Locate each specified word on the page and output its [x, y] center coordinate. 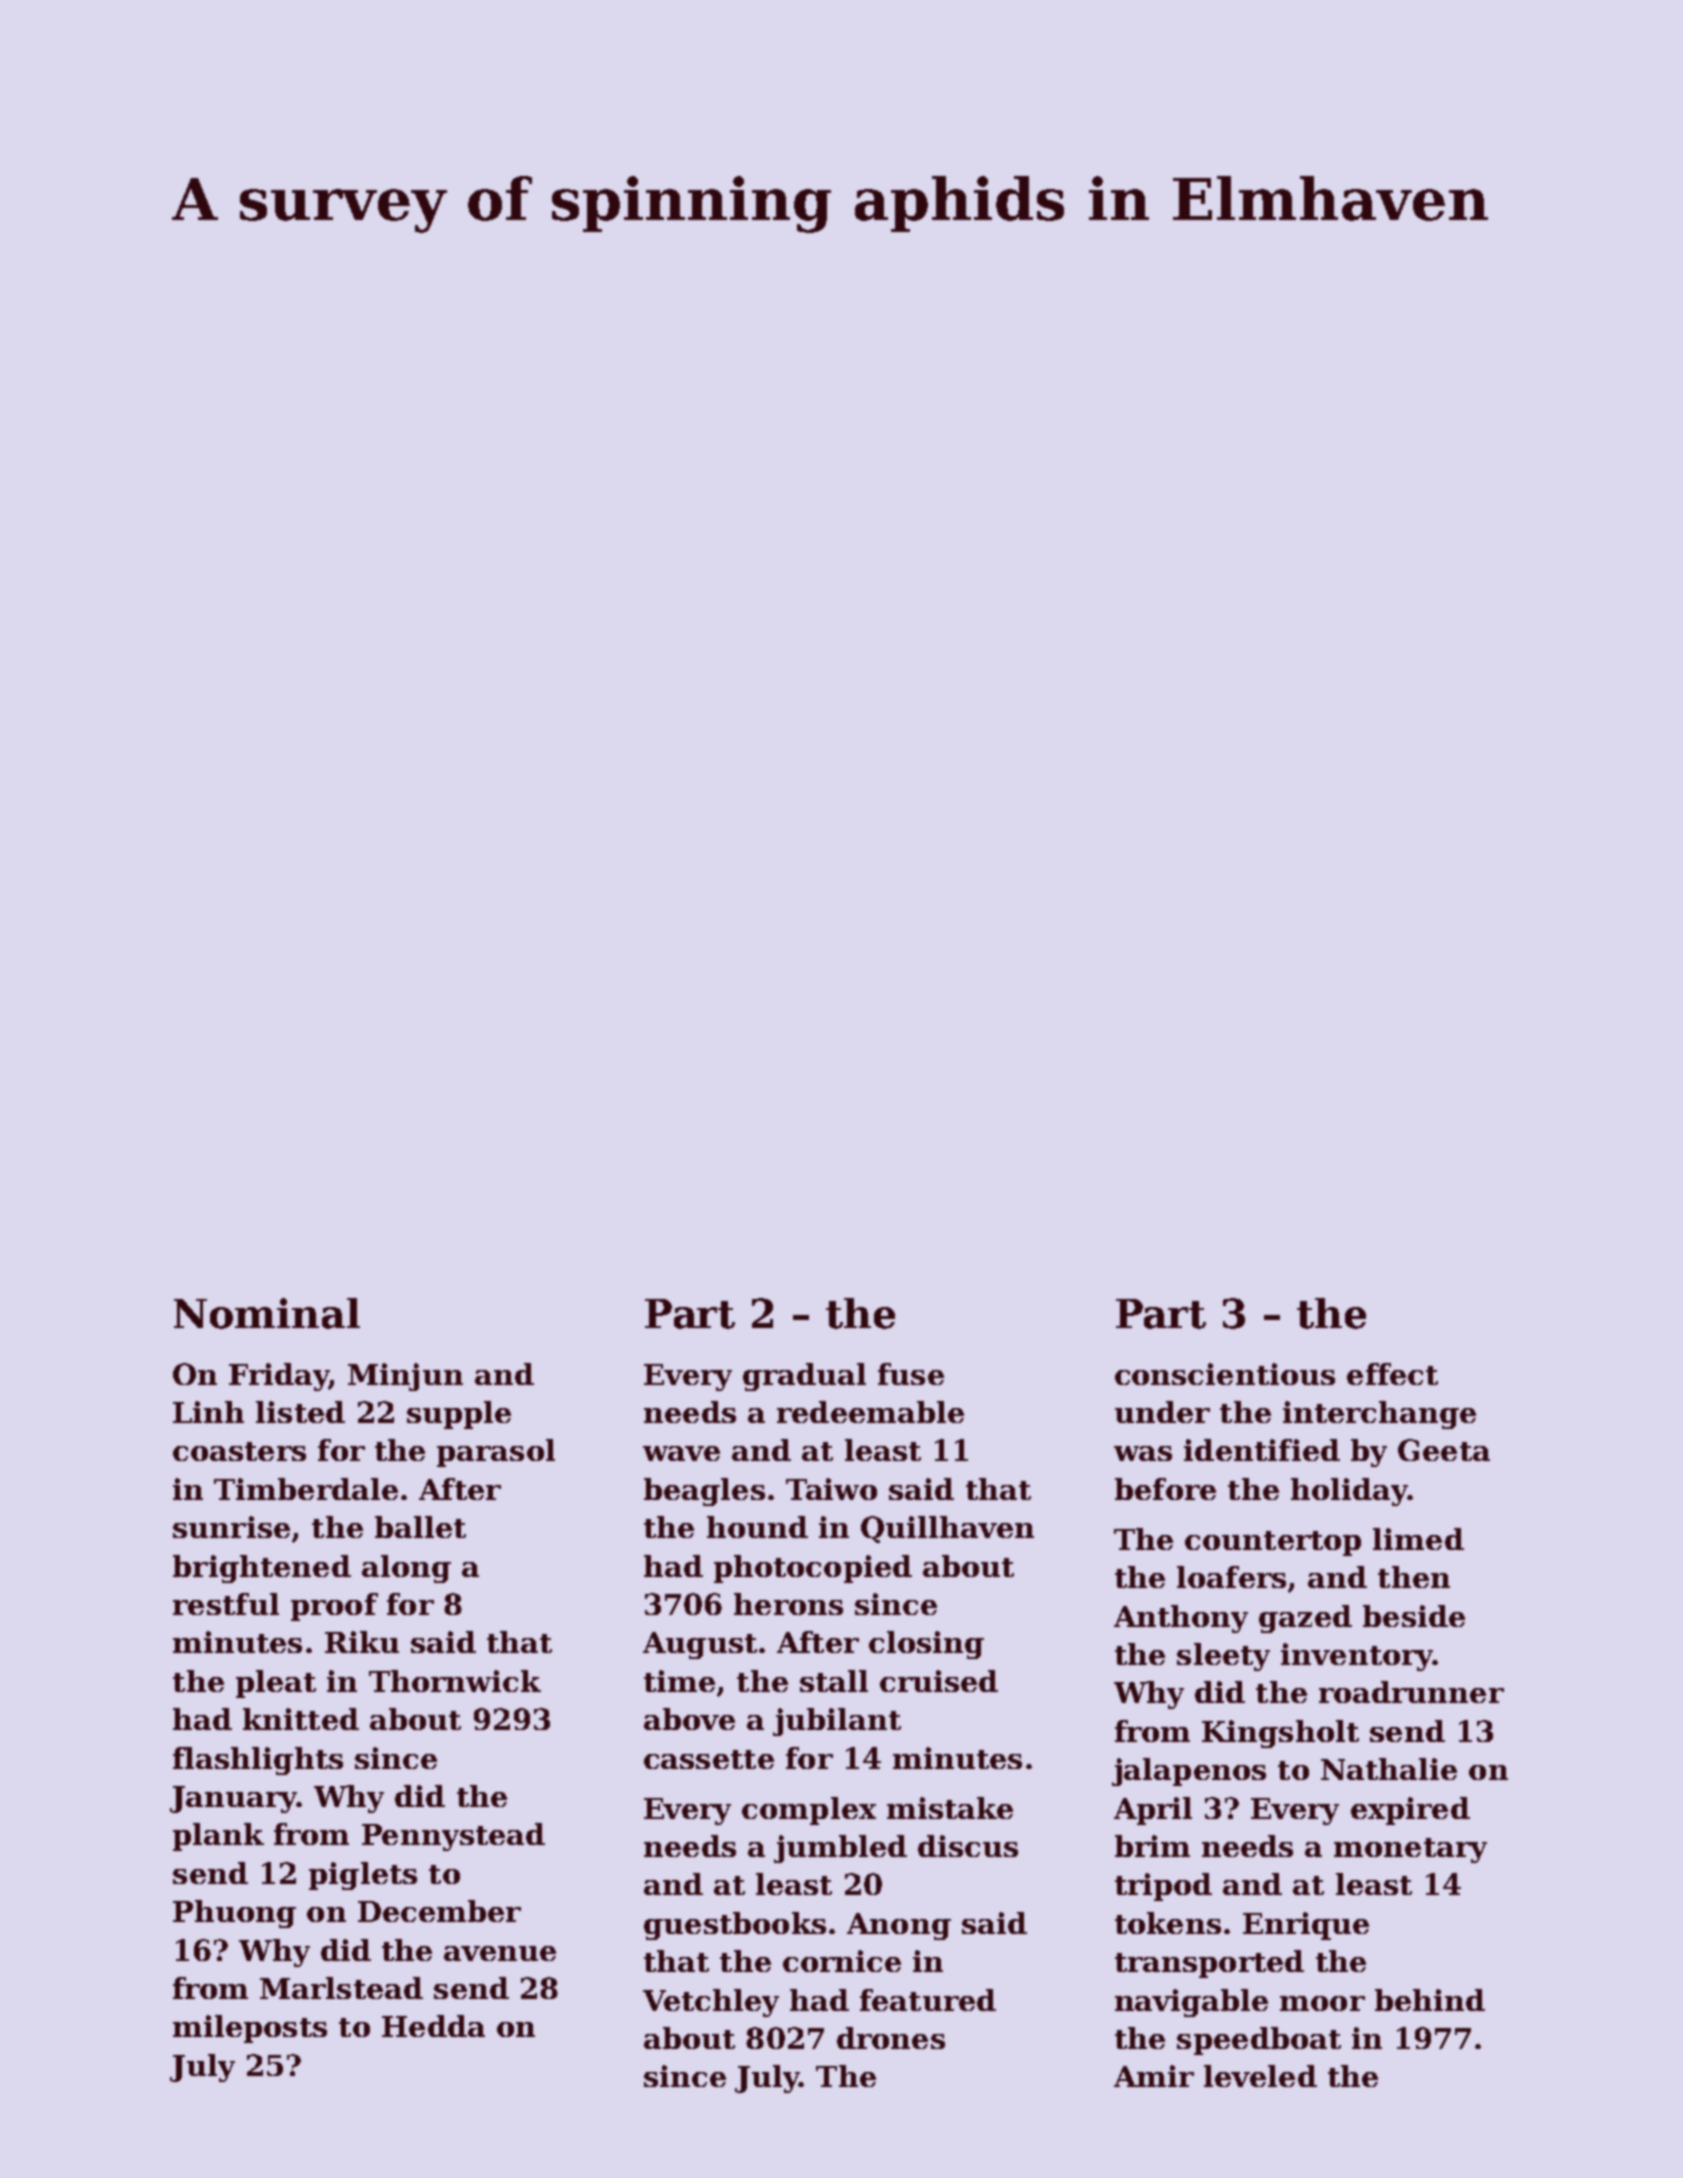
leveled [1260, 2076]
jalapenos [1189, 1772]
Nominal [267, 1313]
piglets [363, 1876]
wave [681, 1453]
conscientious [1225, 1374]
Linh [208, 1412]
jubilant [837, 1722]
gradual [804, 1377]
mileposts [250, 2029]
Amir [1154, 2076]
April [1153, 1811]
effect [1392, 1374]
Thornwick [455, 1681]
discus [968, 1846]
